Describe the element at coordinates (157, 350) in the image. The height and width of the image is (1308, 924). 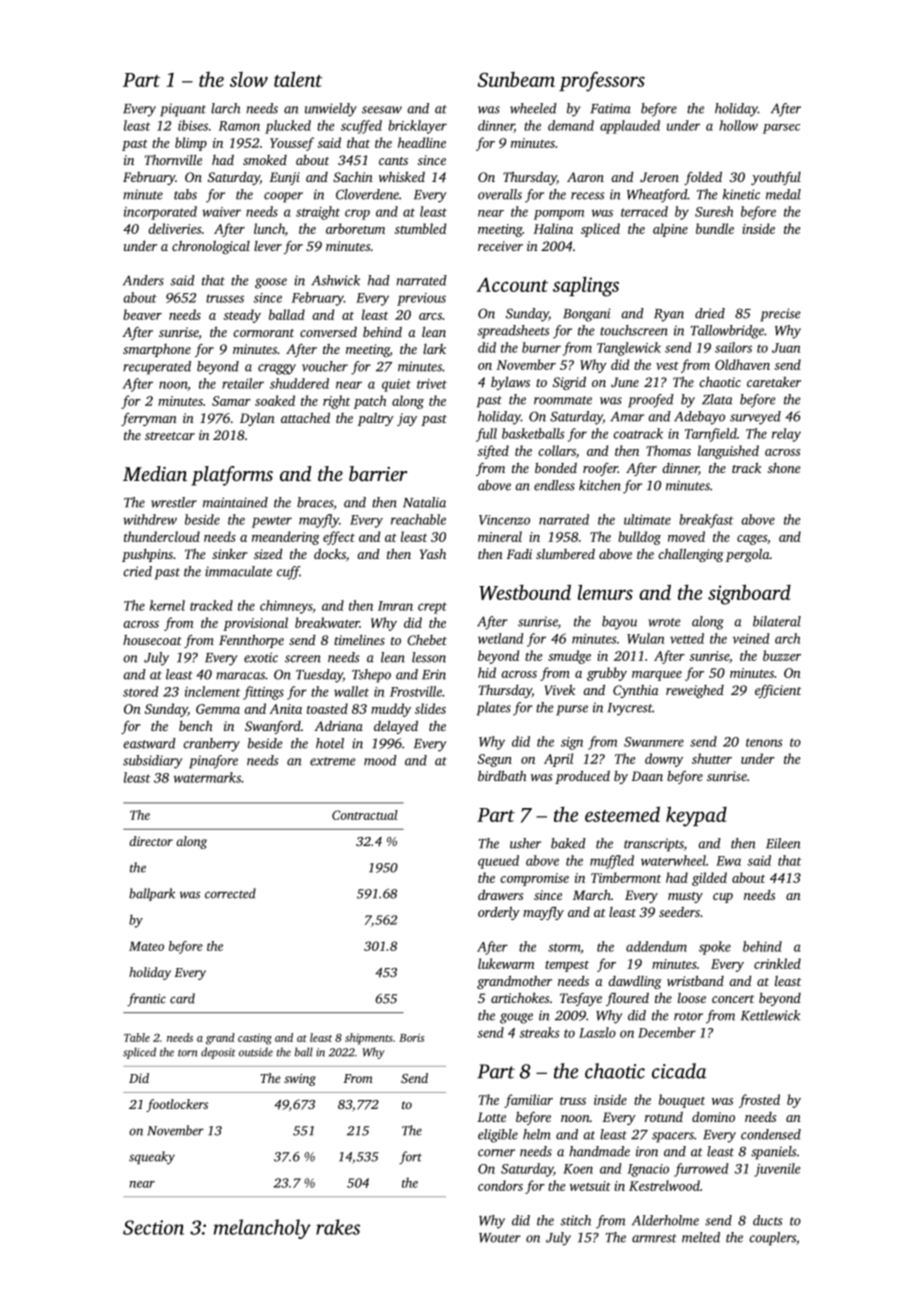
I see `smartphone` at that location.
